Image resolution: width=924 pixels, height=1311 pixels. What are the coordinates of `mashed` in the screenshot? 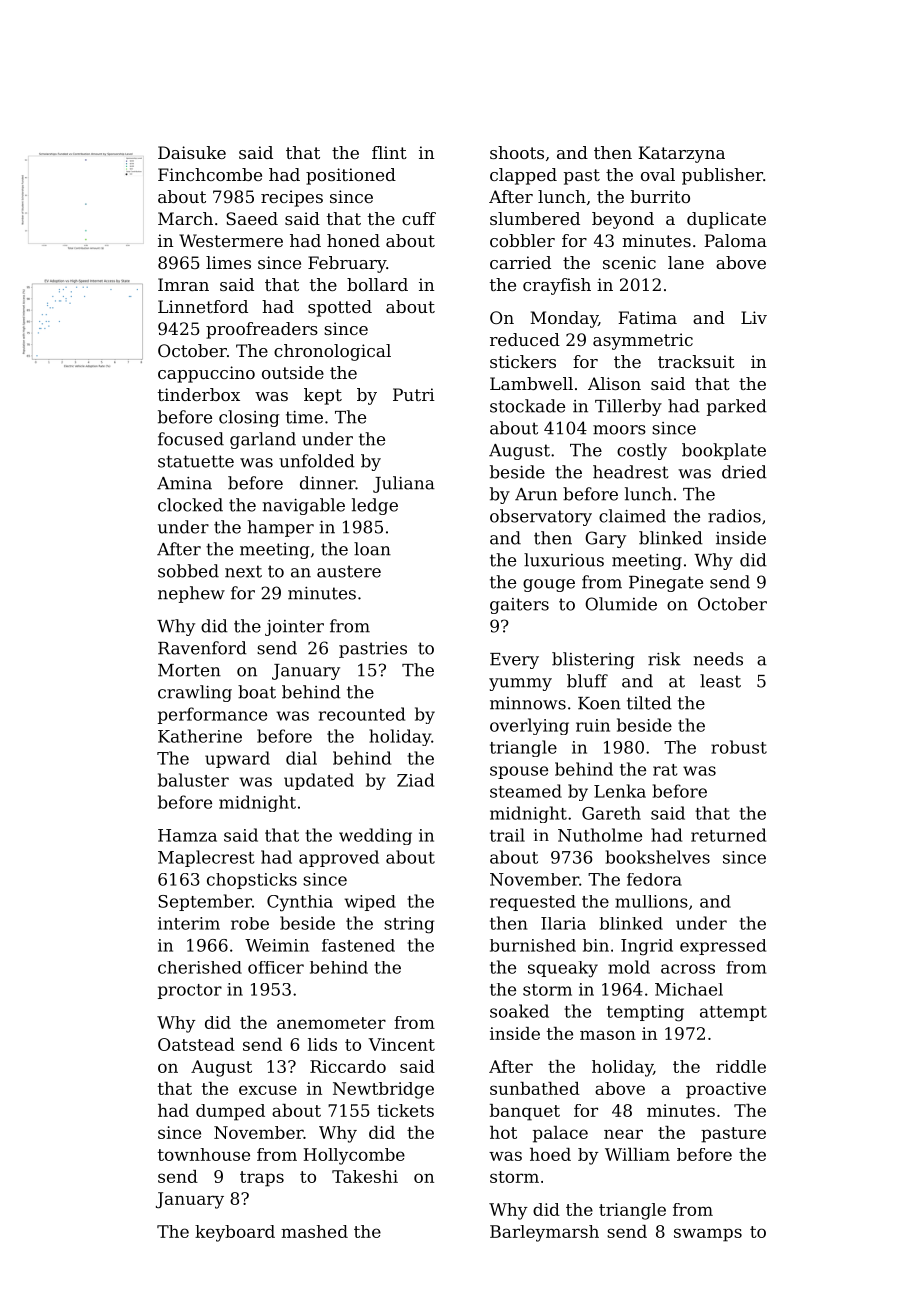 It's located at (314, 1231).
